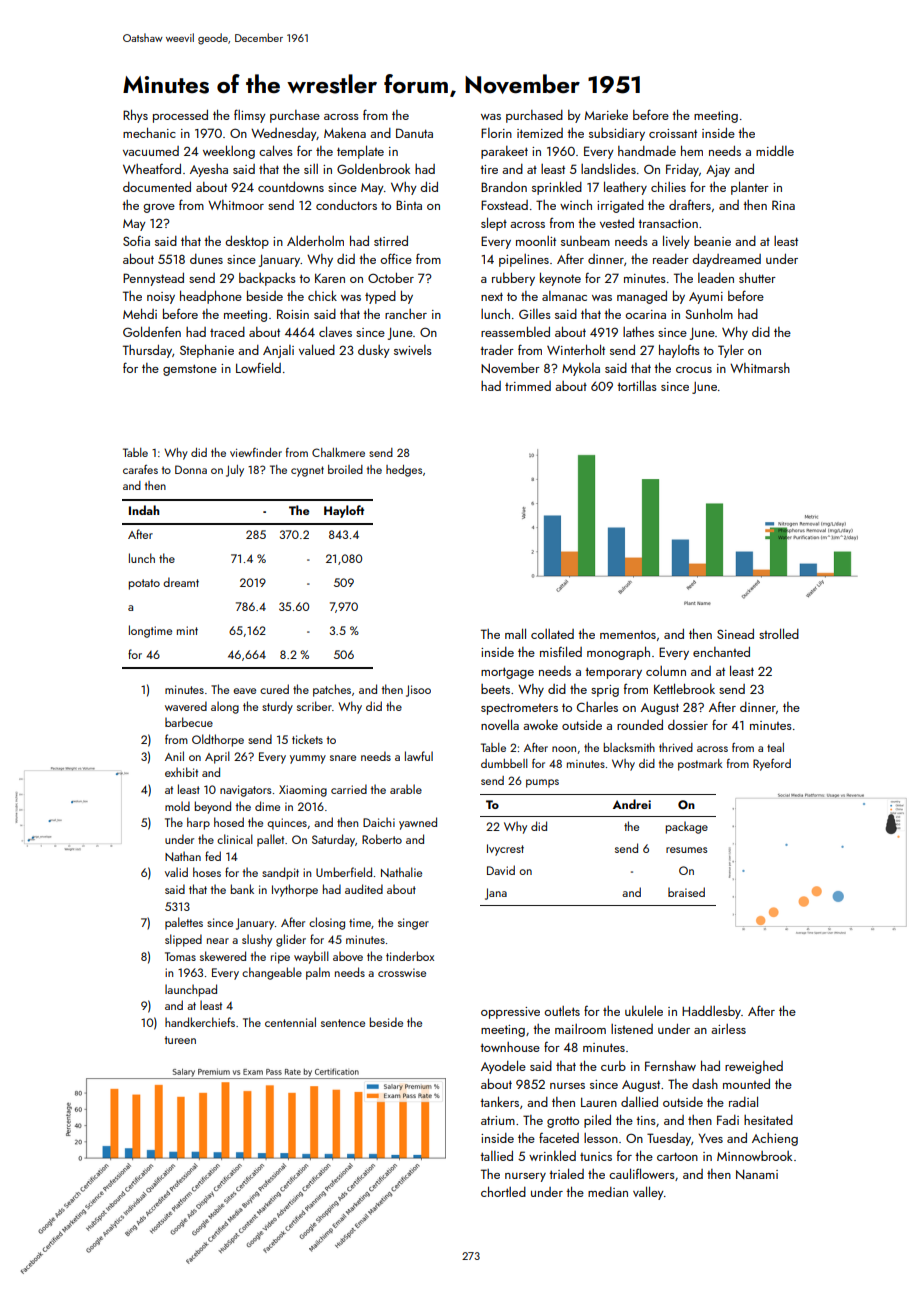 The height and width of the document is (1308, 924). What do you see at coordinates (404, 471) in the document?
I see `hedges` at bounding box center [404, 471].
